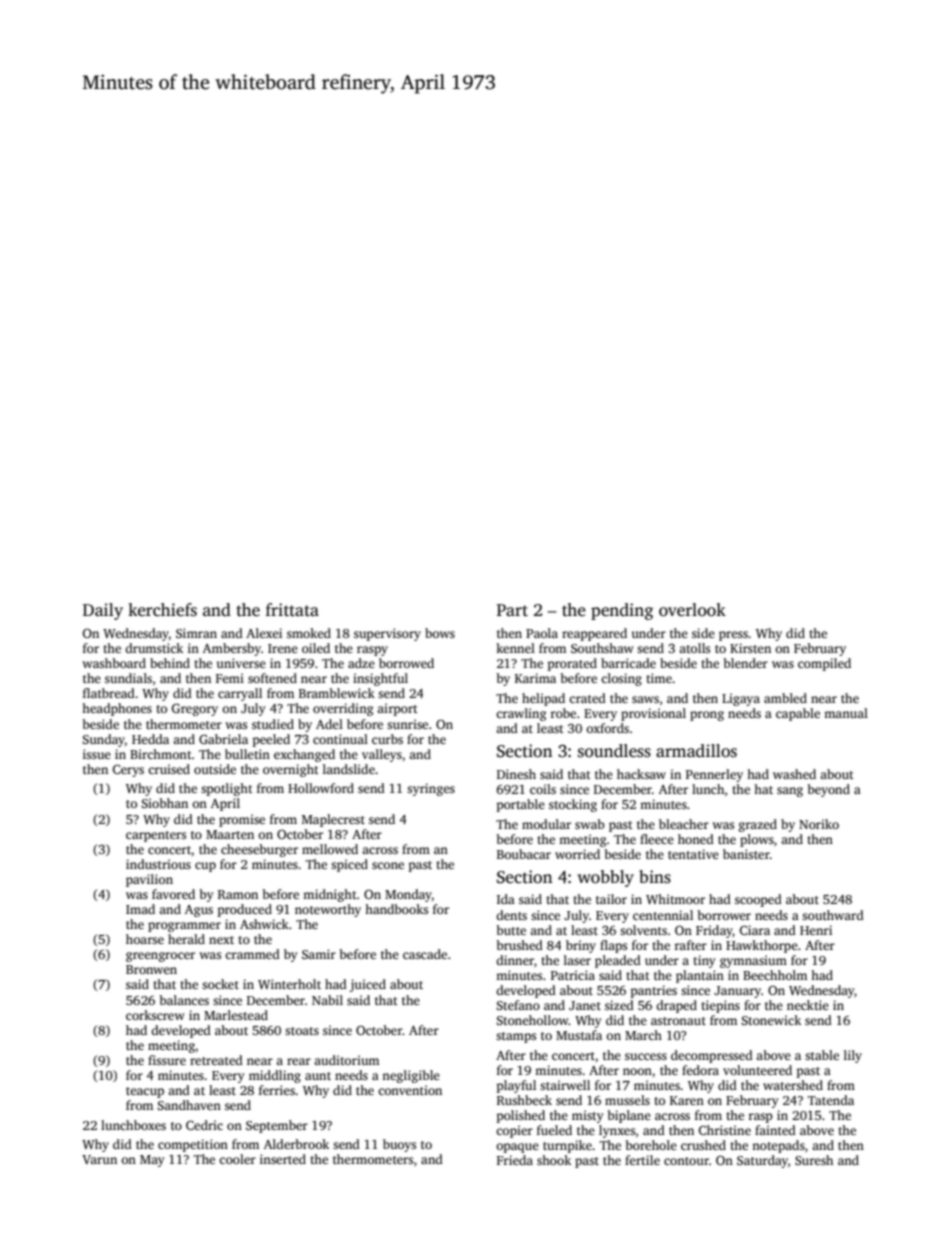  I want to click on kerchiefs, so click(162, 610).
